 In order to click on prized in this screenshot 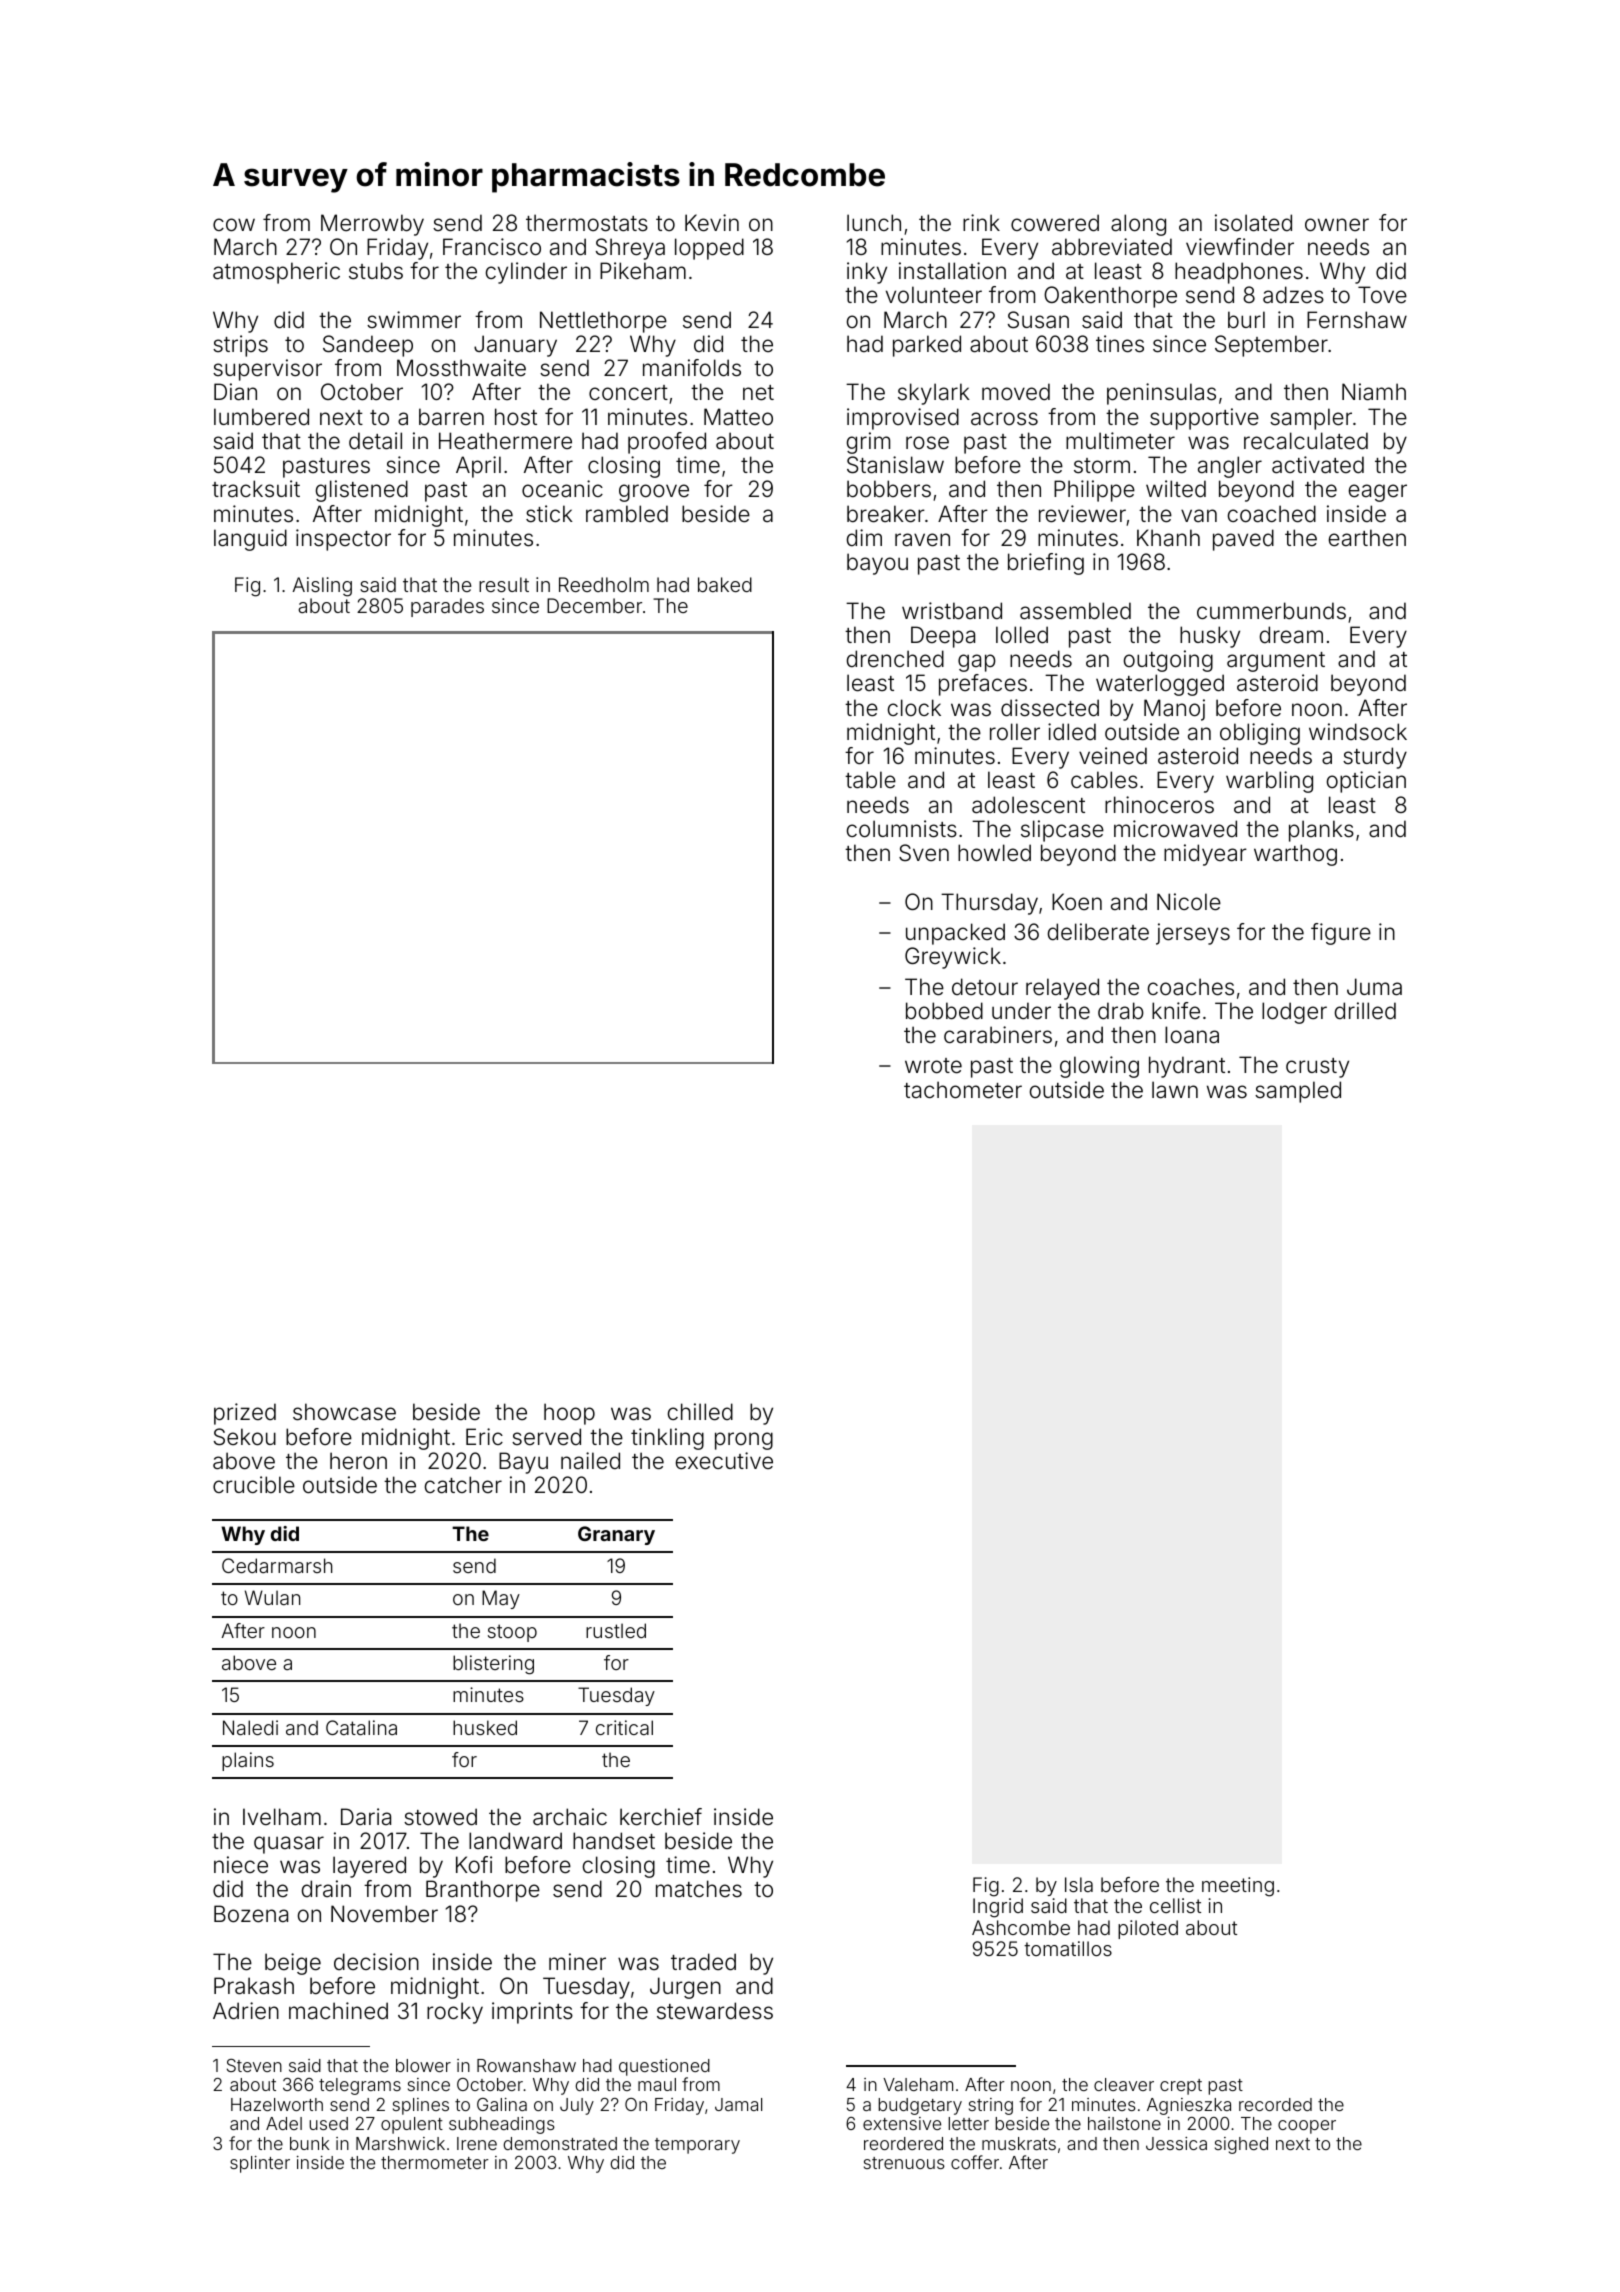, I will do `click(245, 1414)`.
